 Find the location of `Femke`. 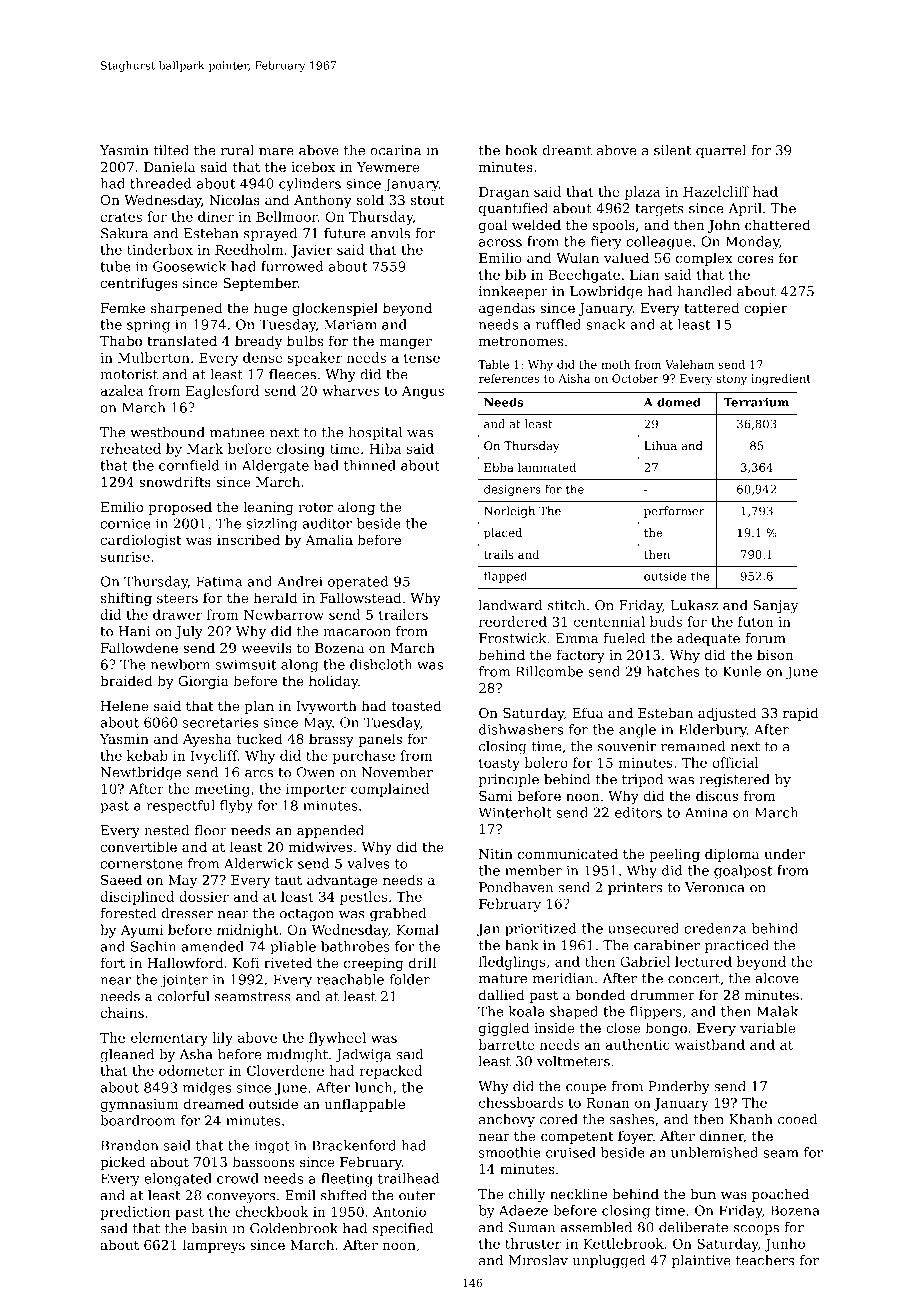

Femke is located at coordinates (123, 307).
